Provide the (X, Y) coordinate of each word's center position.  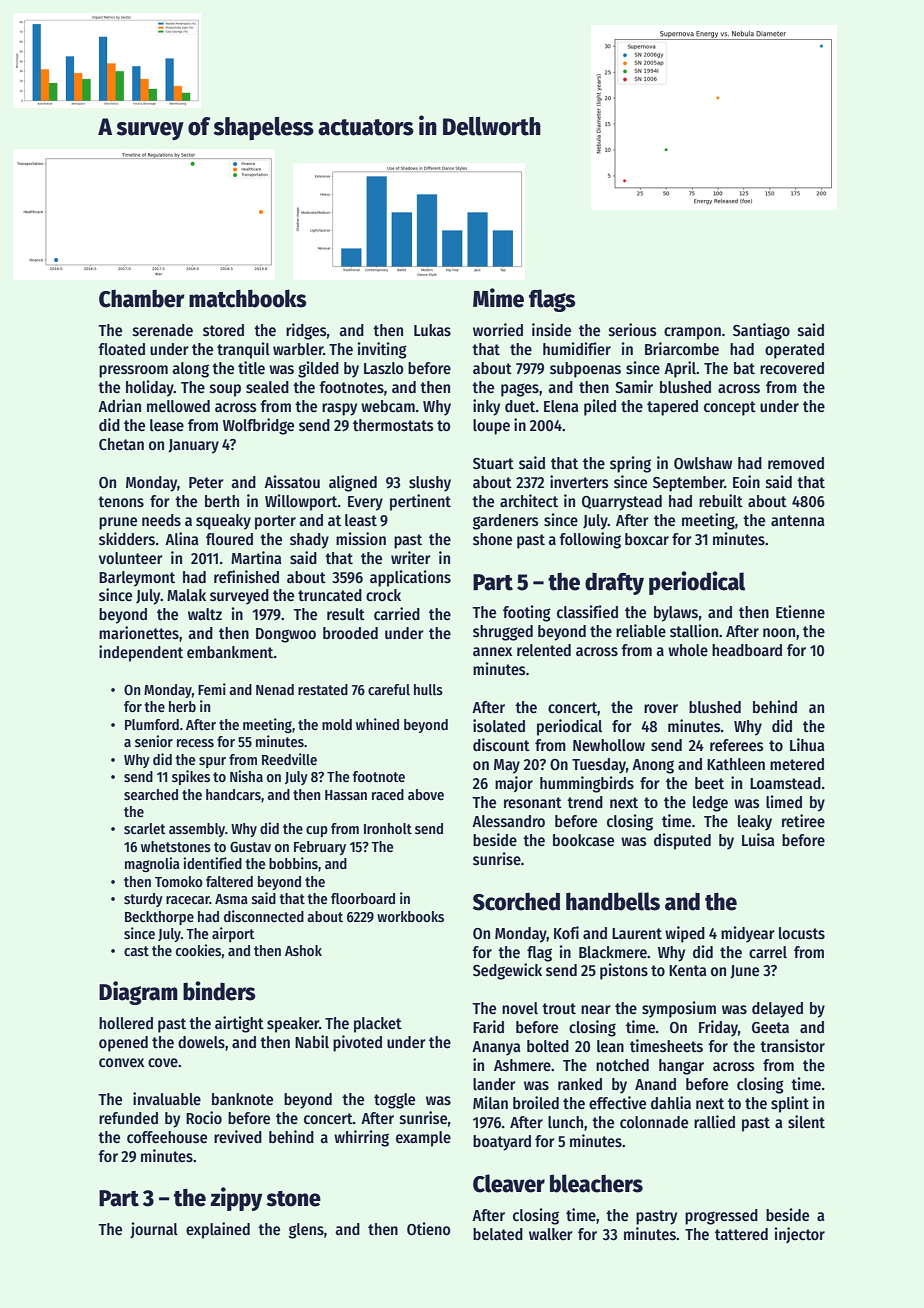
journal (154, 1230)
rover (661, 709)
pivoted (357, 1043)
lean (610, 1046)
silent (806, 1122)
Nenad (275, 689)
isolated (499, 726)
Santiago (761, 331)
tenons (121, 502)
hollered (126, 1023)
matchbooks (248, 298)
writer (411, 557)
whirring (361, 1138)
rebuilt (721, 500)
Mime (498, 298)
